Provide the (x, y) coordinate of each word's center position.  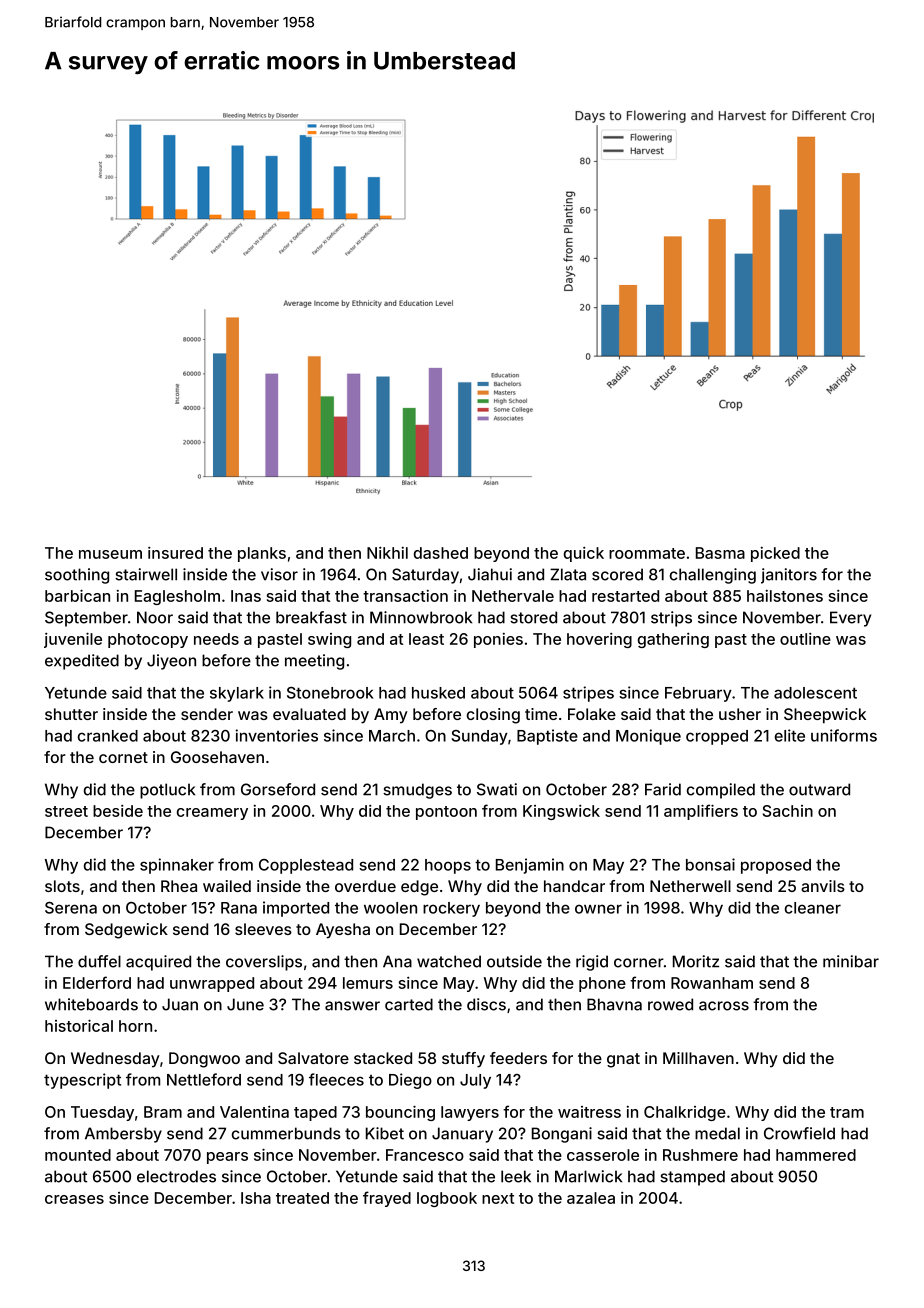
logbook (447, 1199)
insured (175, 553)
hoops (448, 866)
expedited (82, 662)
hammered (816, 1155)
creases (74, 1199)
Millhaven (698, 1058)
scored (617, 574)
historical (79, 1025)
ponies (498, 640)
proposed (776, 866)
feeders (518, 1058)
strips (671, 619)
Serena (71, 908)
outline (805, 639)
